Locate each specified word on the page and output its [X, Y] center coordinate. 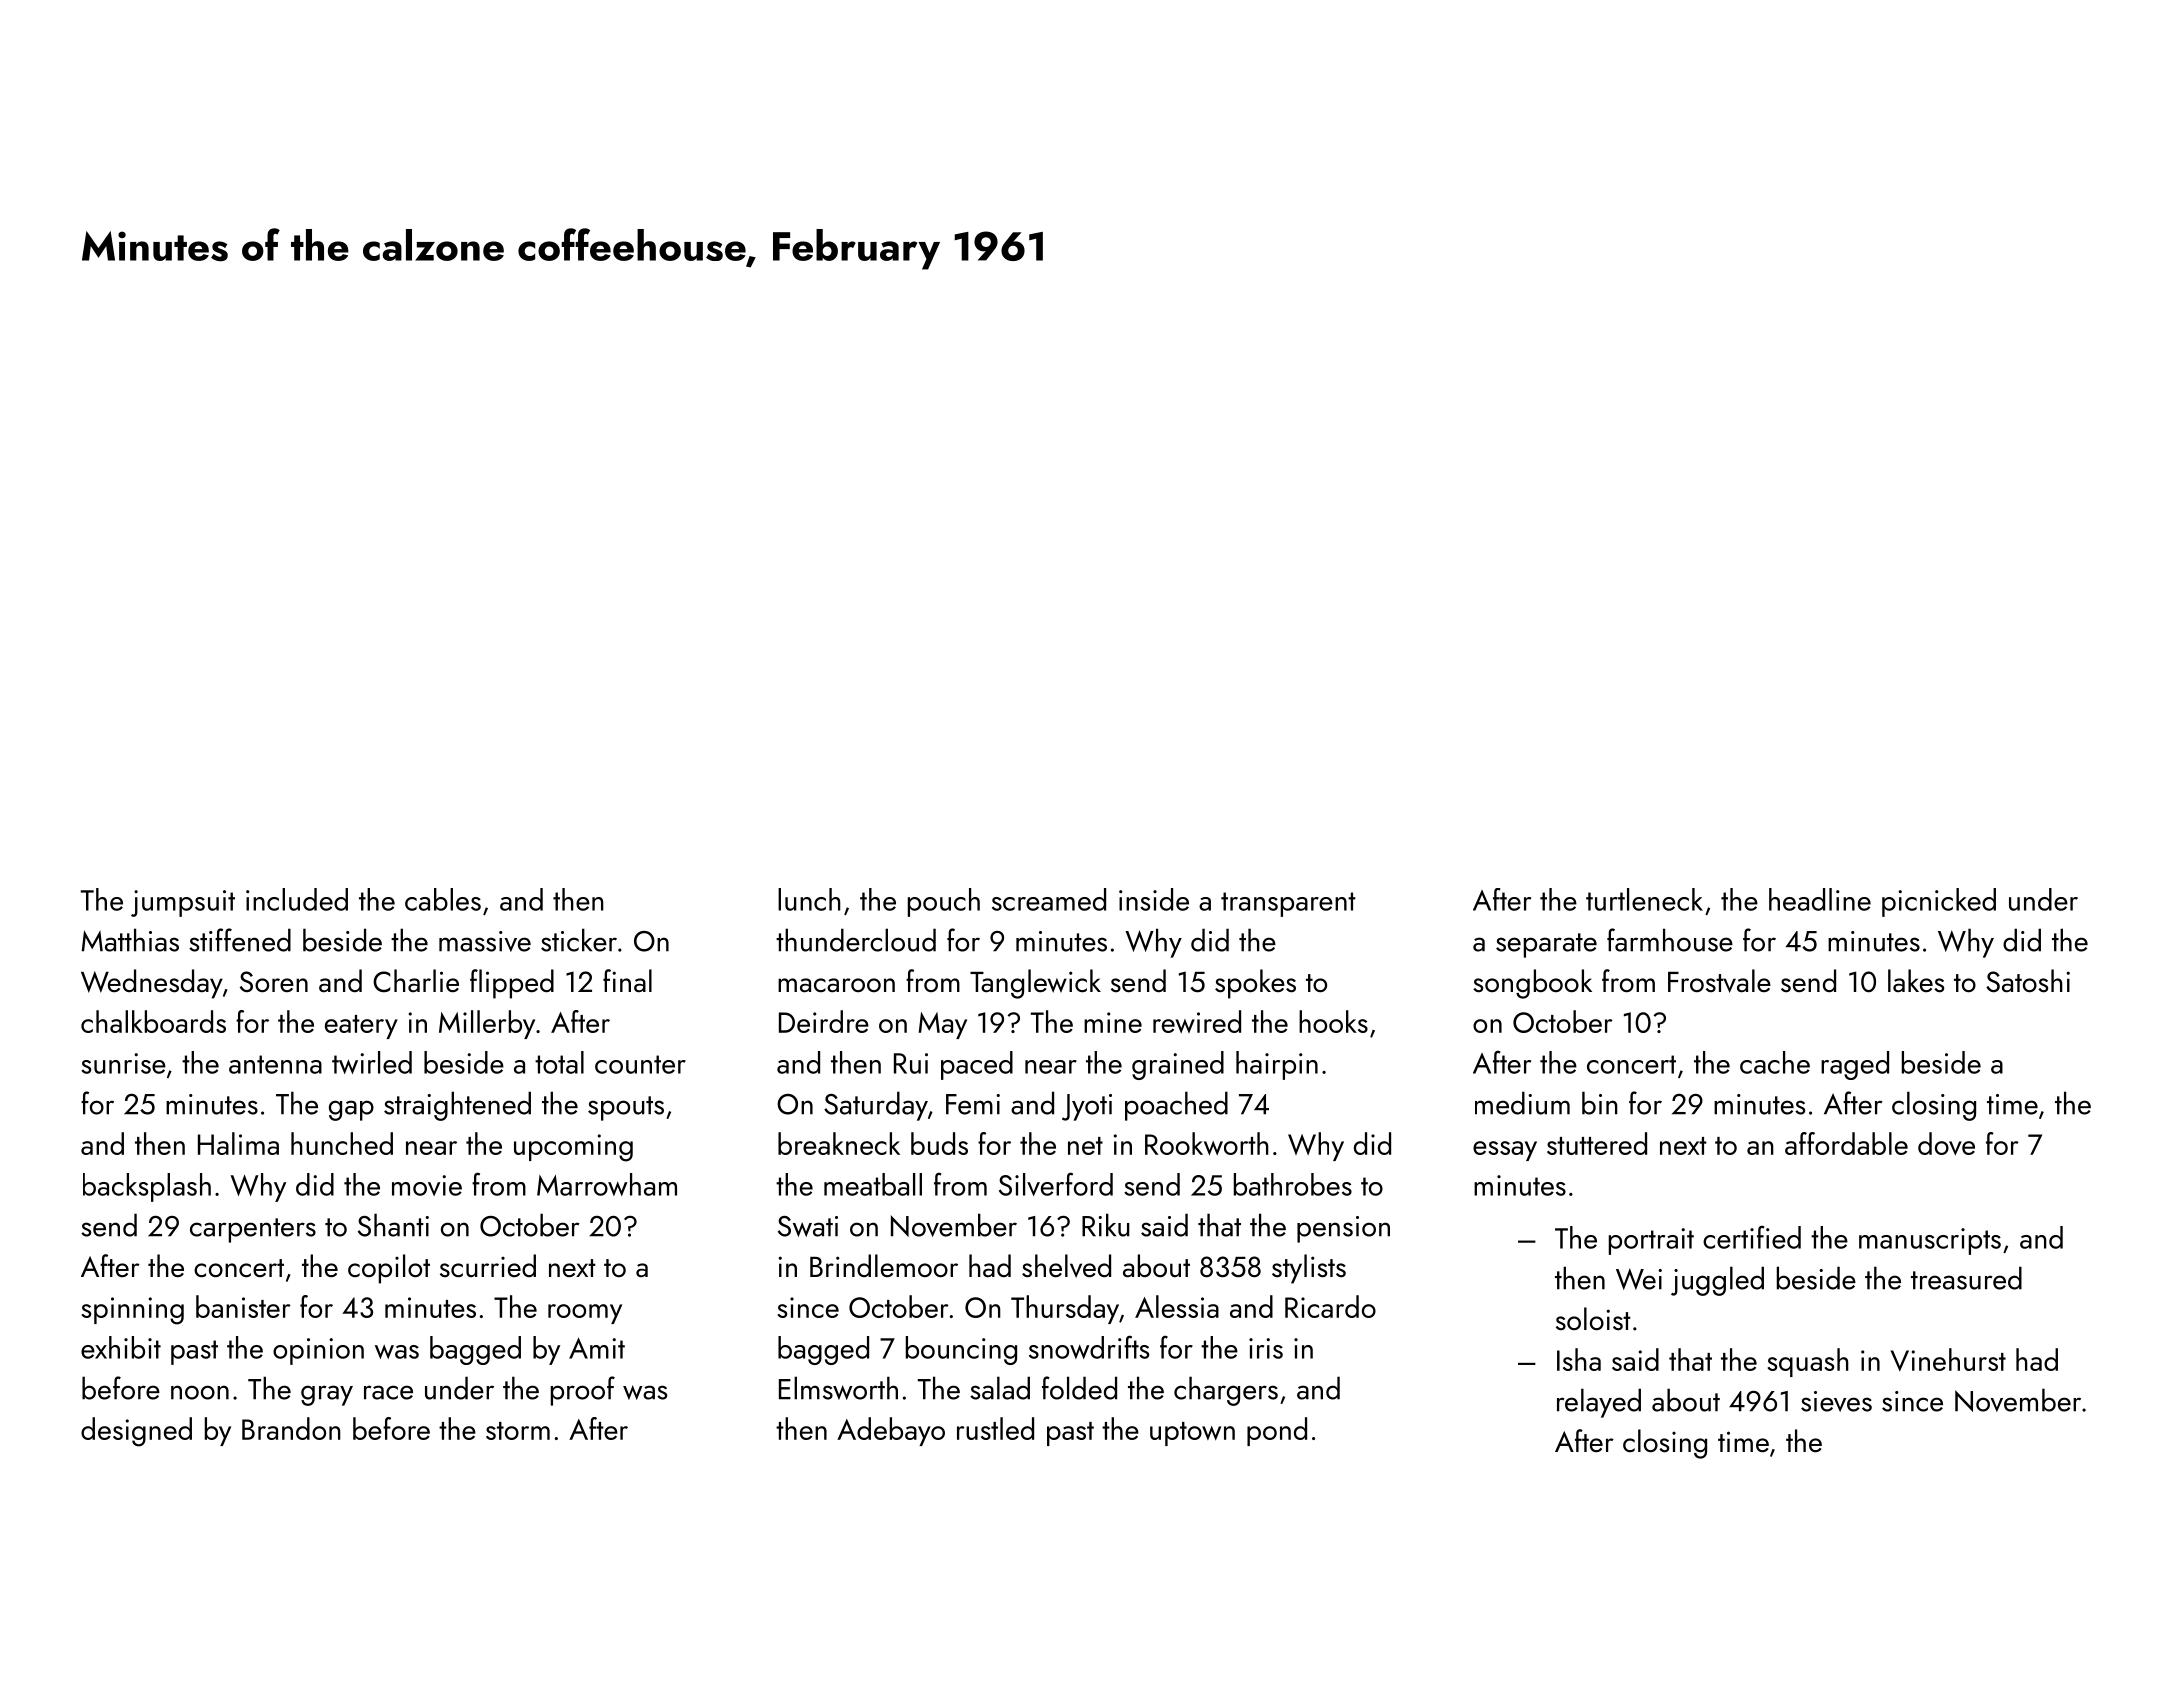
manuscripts [1930, 1241]
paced [977, 1065]
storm [518, 1431]
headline [1820, 899]
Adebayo [891, 1431]
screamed [1049, 899]
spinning [133, 1311]
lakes [1916, 981]
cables [443, 899]
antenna [275, 1064]
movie [427, 1185]
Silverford [1056, 1184]
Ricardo [1330, 1306]
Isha [1579, 1359]
